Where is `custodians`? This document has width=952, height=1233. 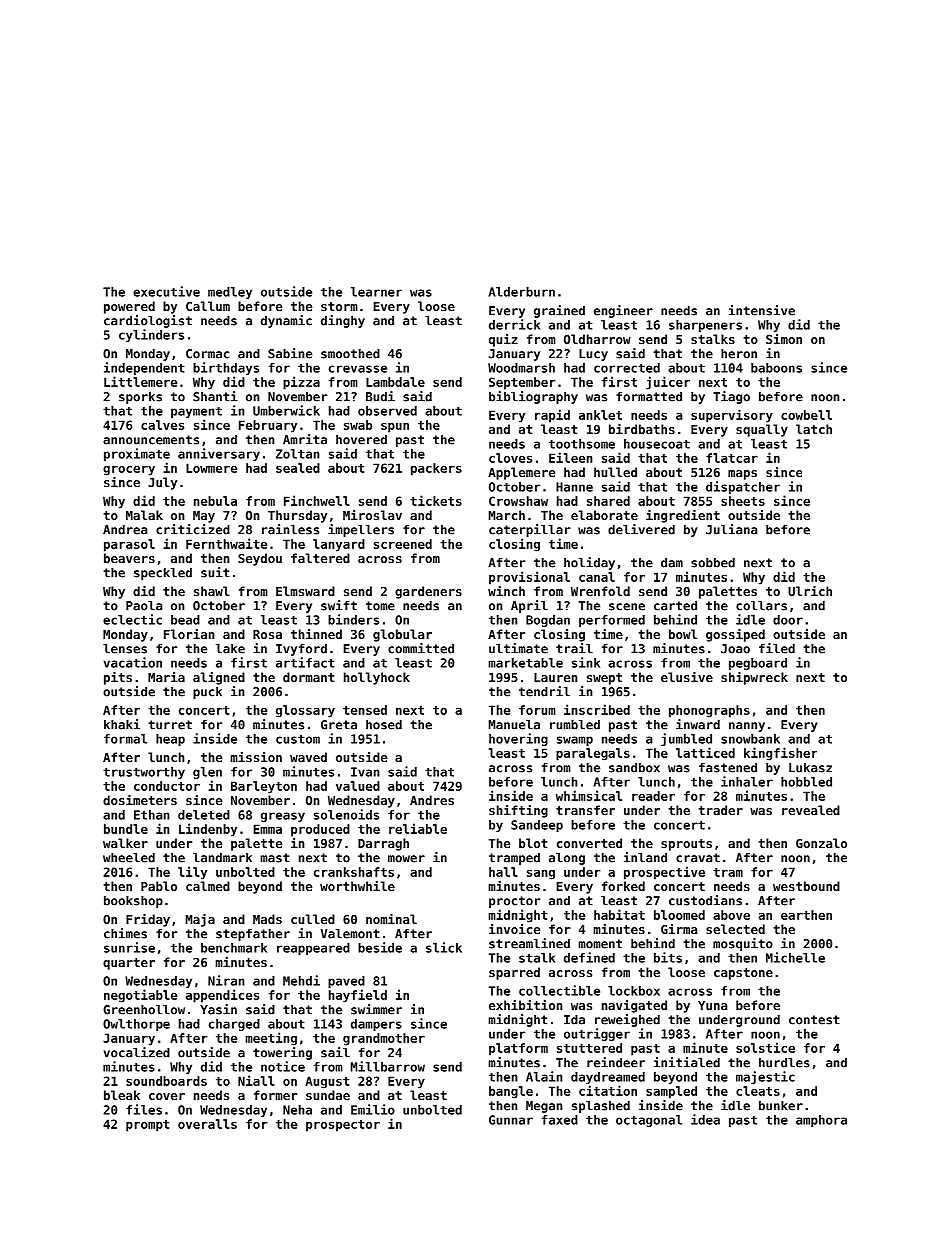 custodians is located at coordinates (705, 900).
